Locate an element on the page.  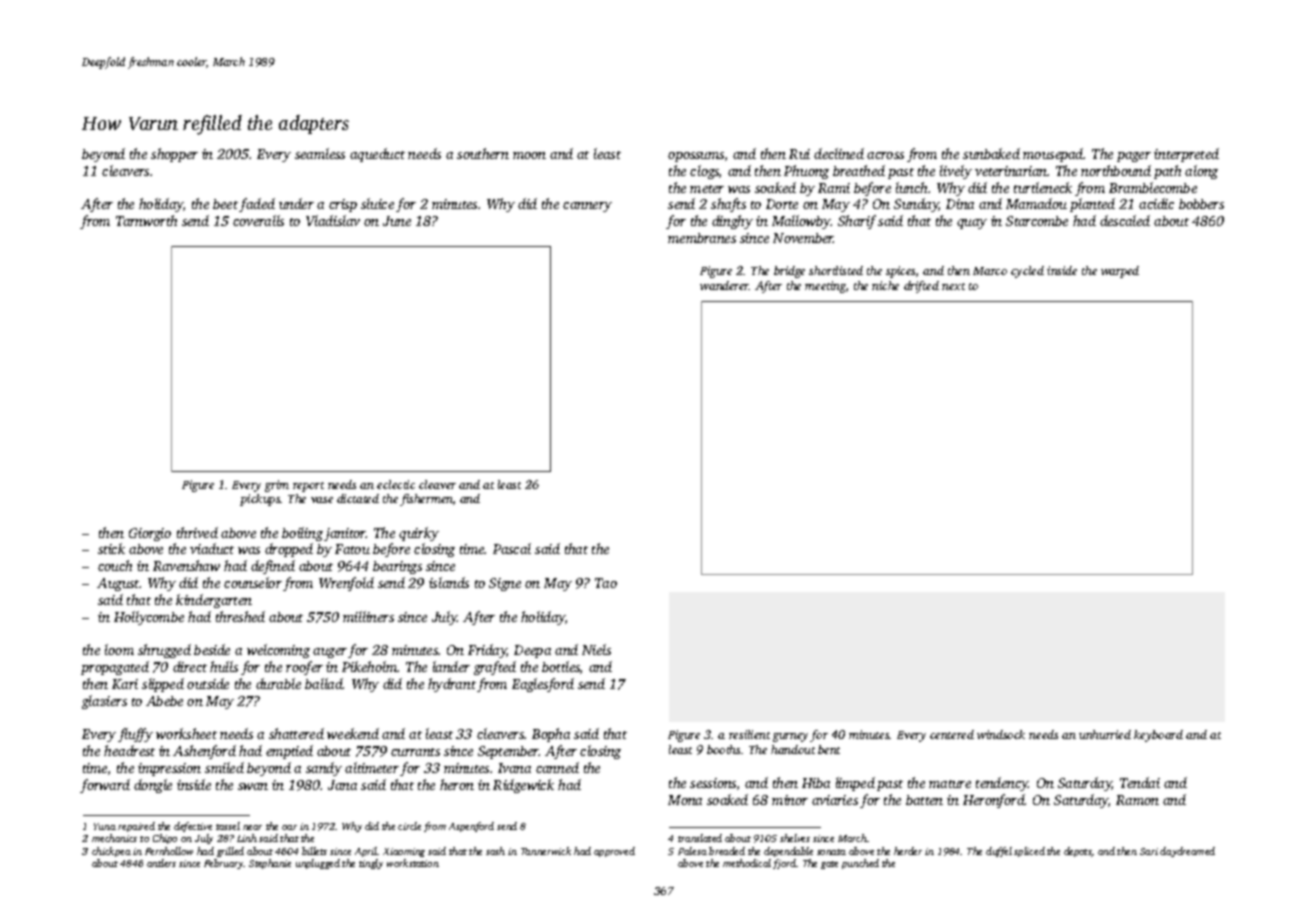
Mona is located at coordinates (685, 800).
